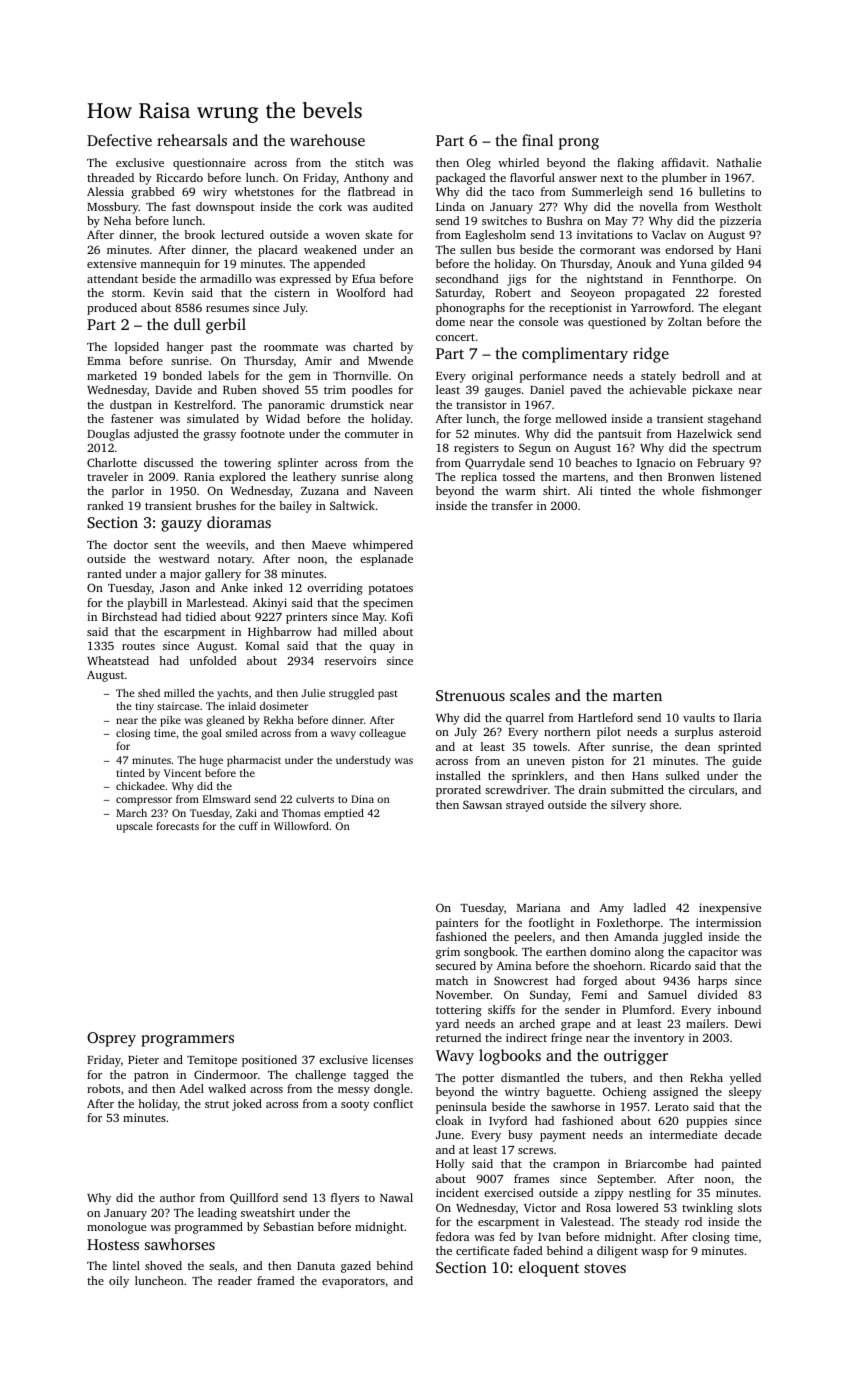 This document has width=849, height=1400. What do you see at coordinates (391, 590) in the document?
I see `potatoes` at bounding box center [391, 590].
